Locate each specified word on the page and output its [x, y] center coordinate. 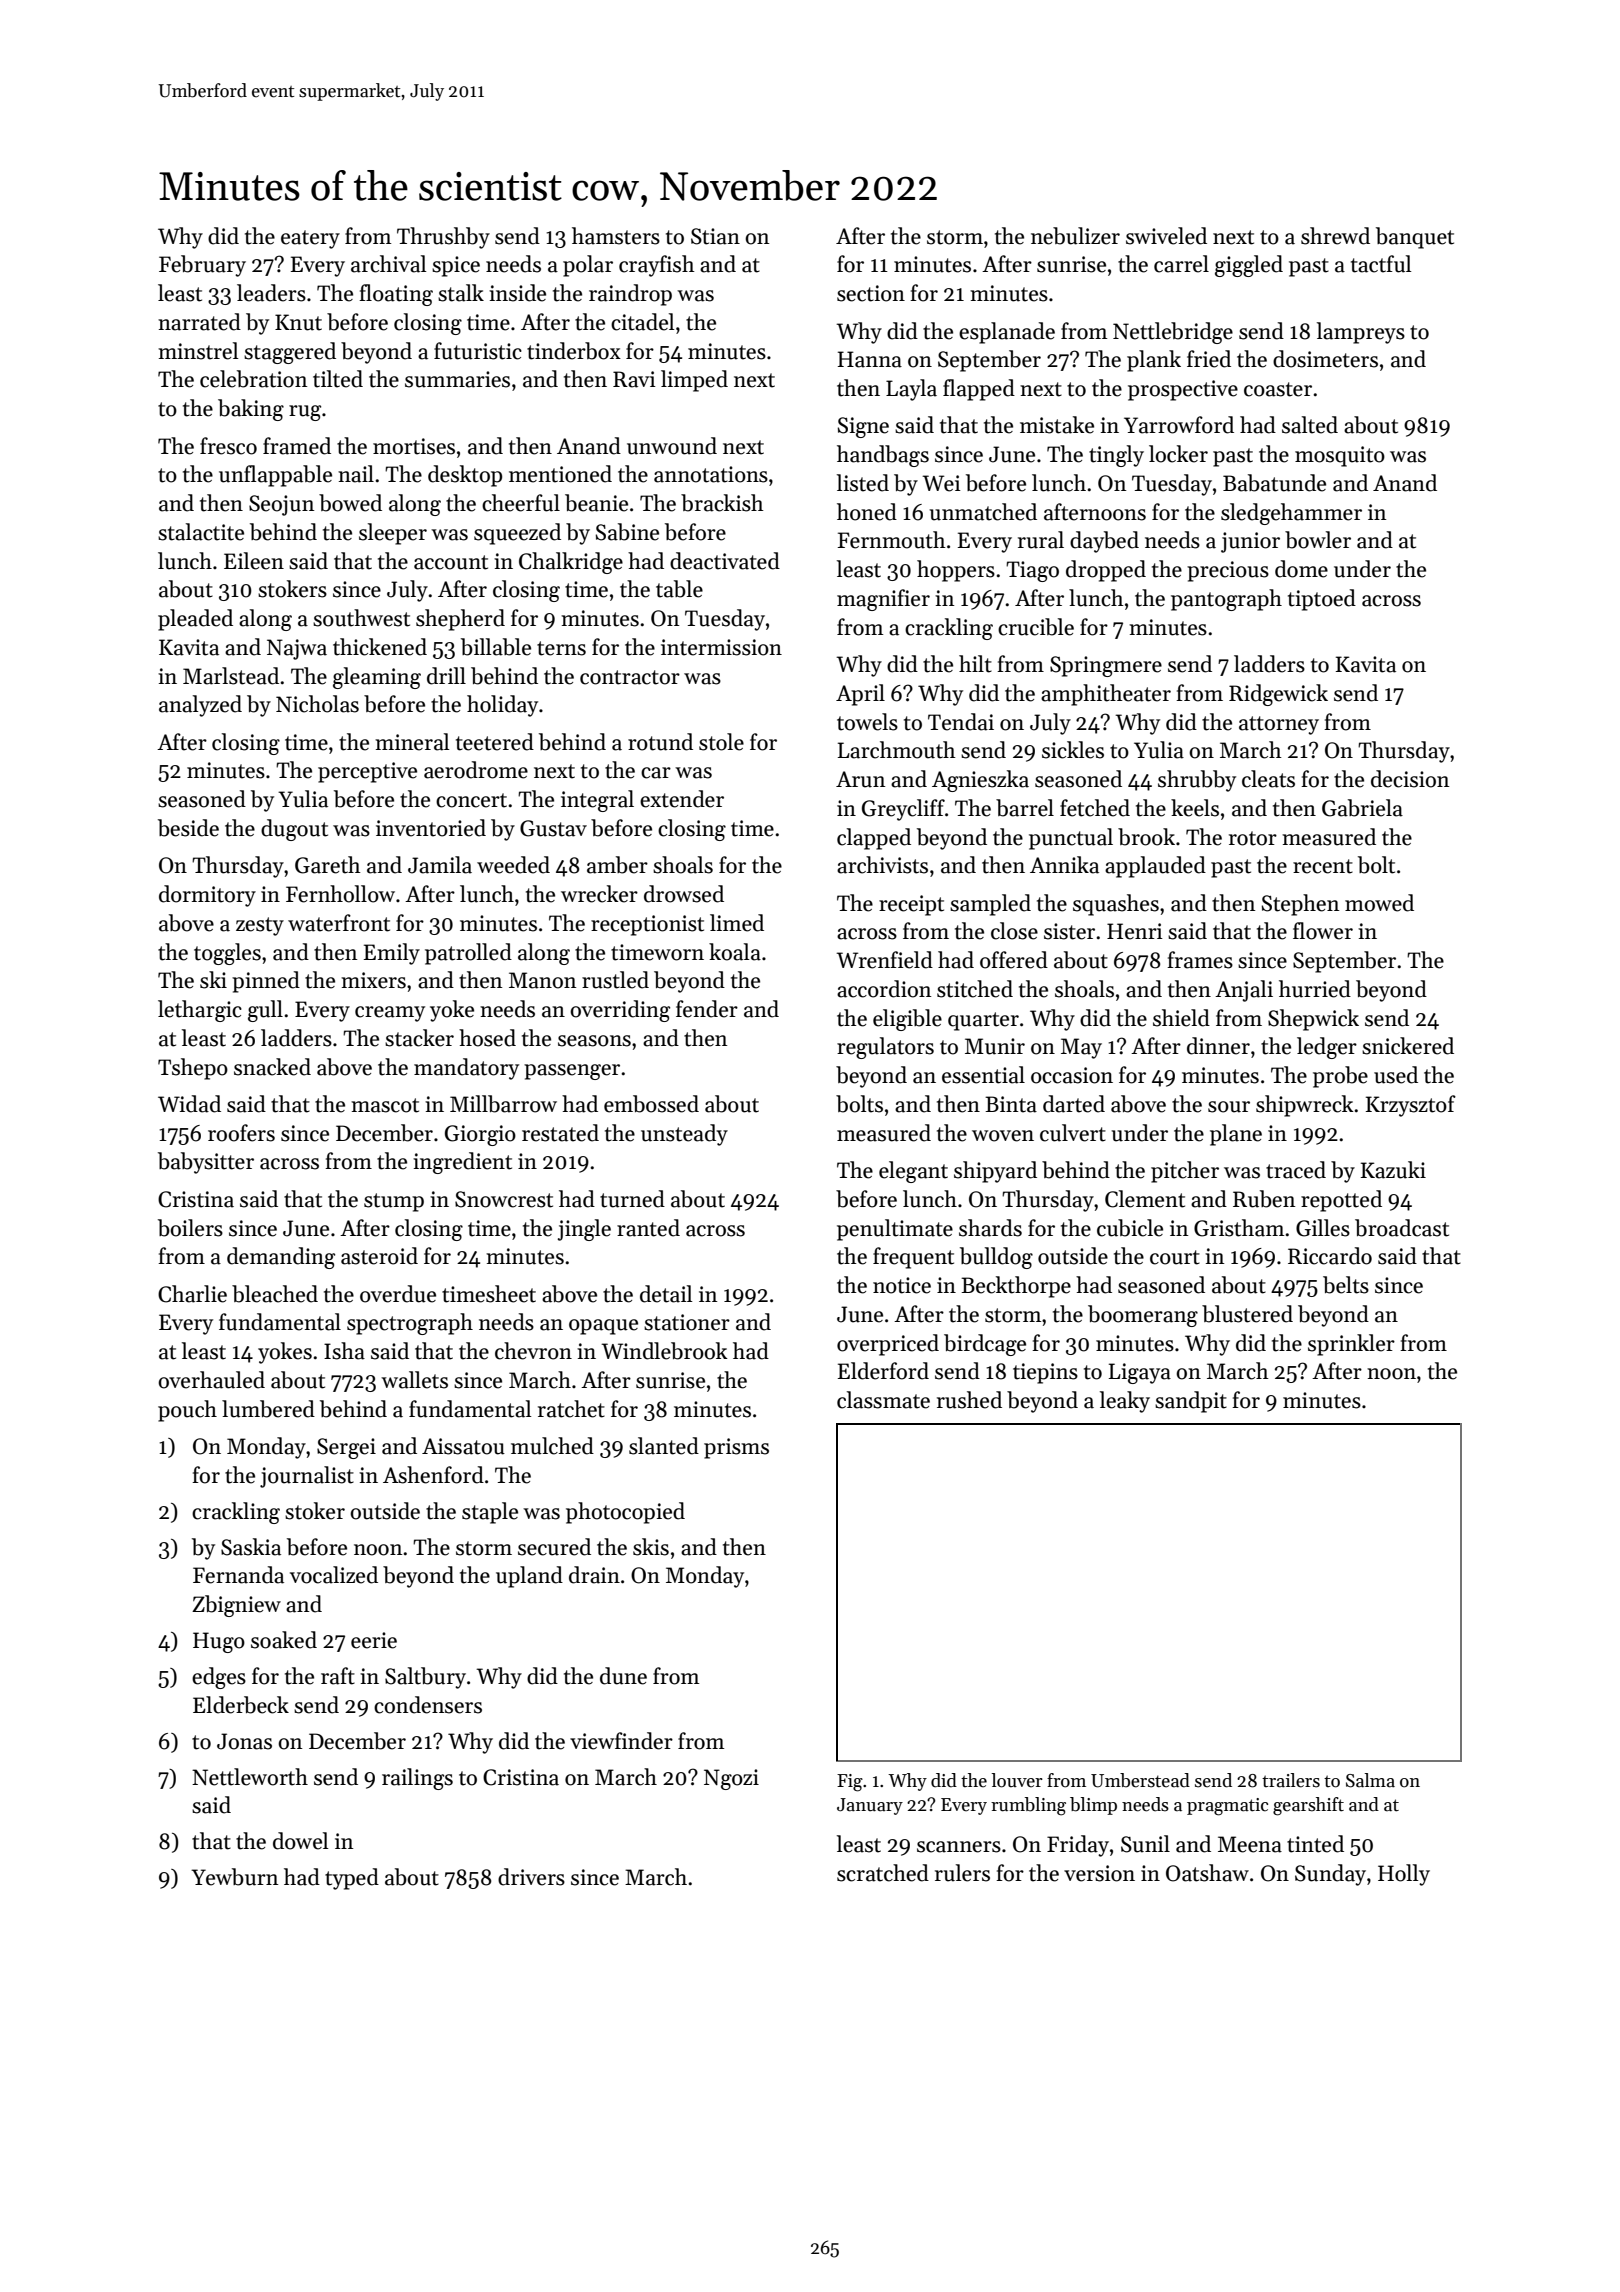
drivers [531, 1877]
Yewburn [234, 1877]
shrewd [1335, 236]
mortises [414, 446]
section [871, 293]
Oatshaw [1207, 1873]
